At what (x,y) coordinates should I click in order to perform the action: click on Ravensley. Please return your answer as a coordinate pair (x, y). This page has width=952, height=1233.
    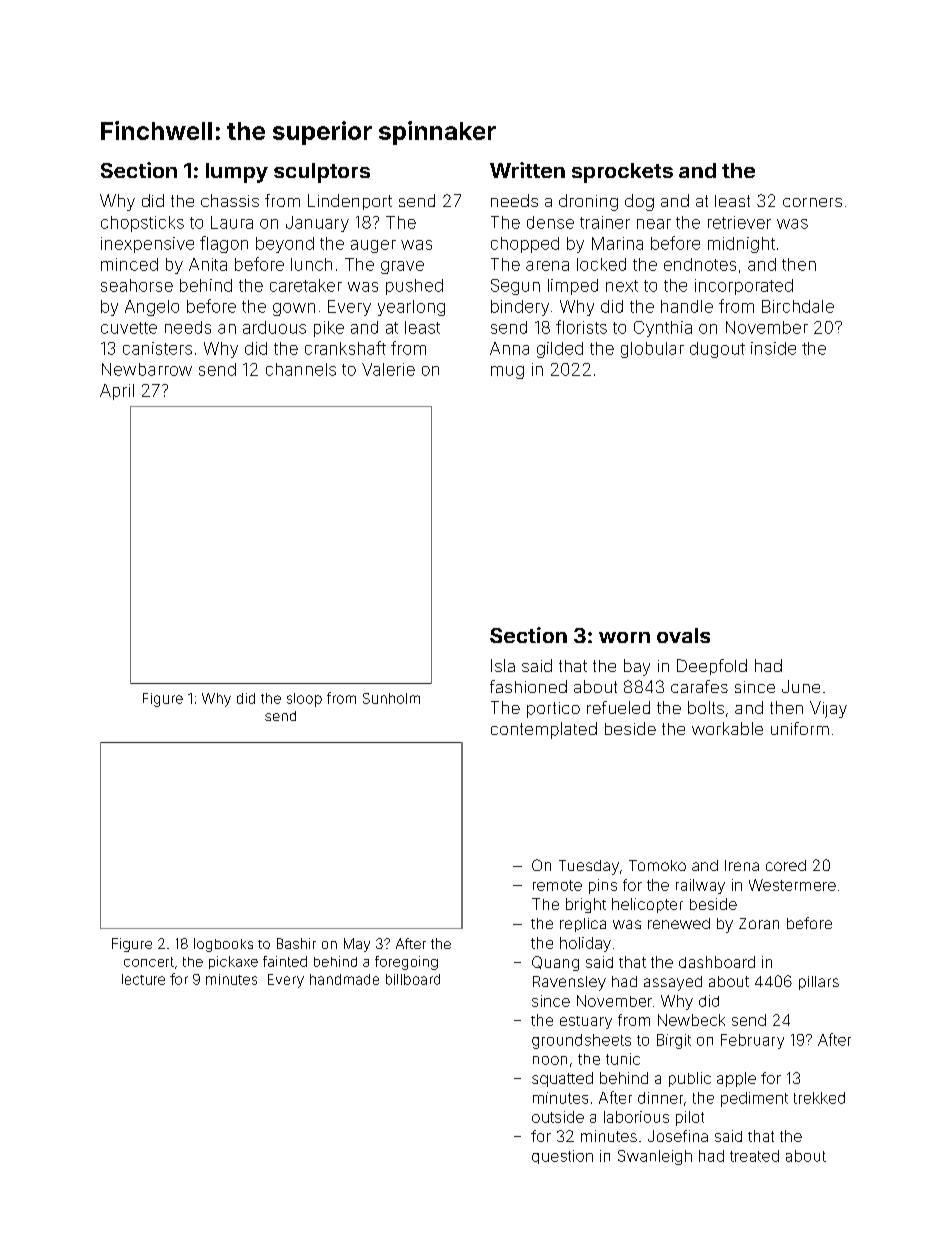
    Looking at the image, I should click on (569, 983).
